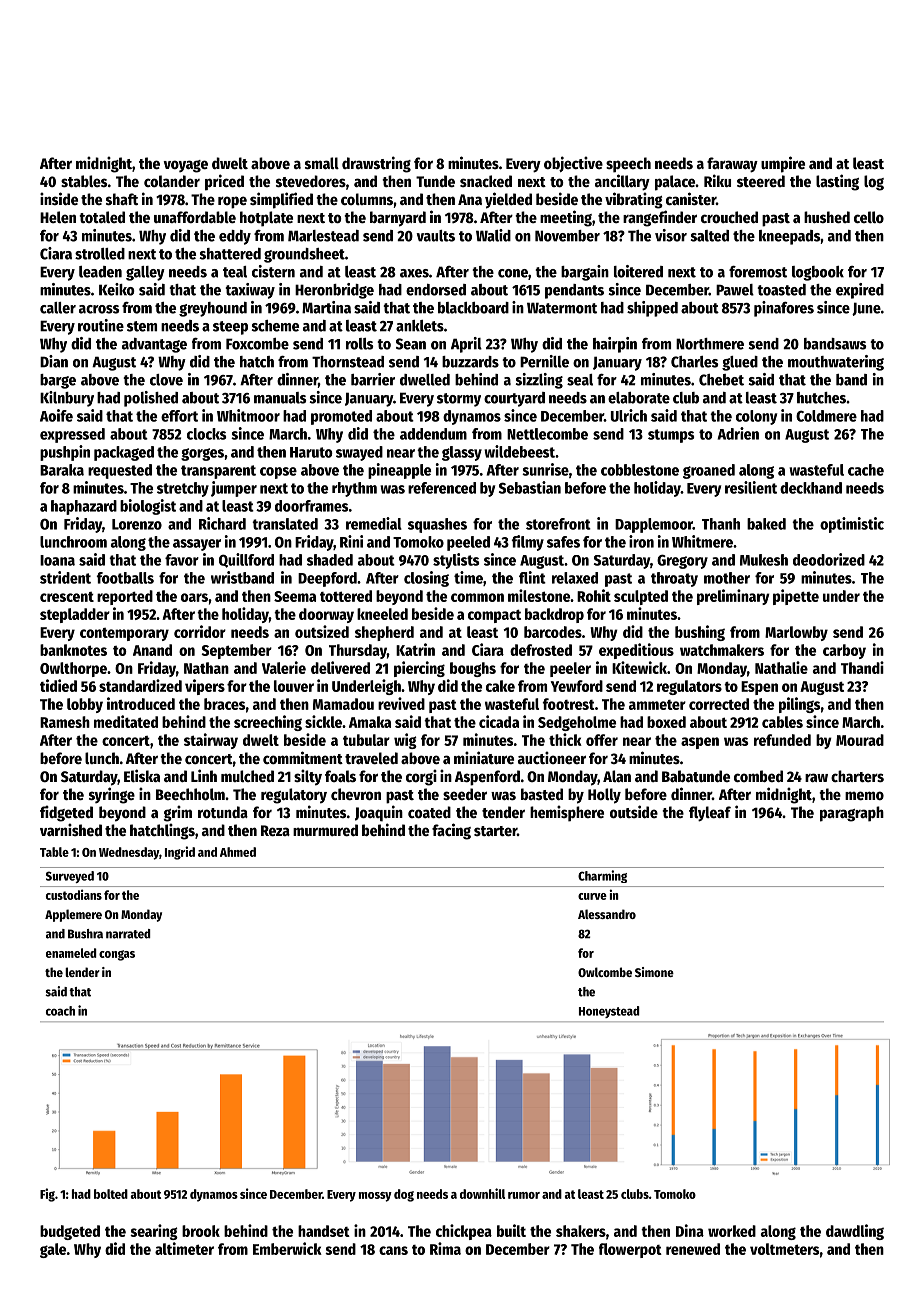  Describe the element at coordinates (356, 794) in the page. I see `chevron` at that location.
